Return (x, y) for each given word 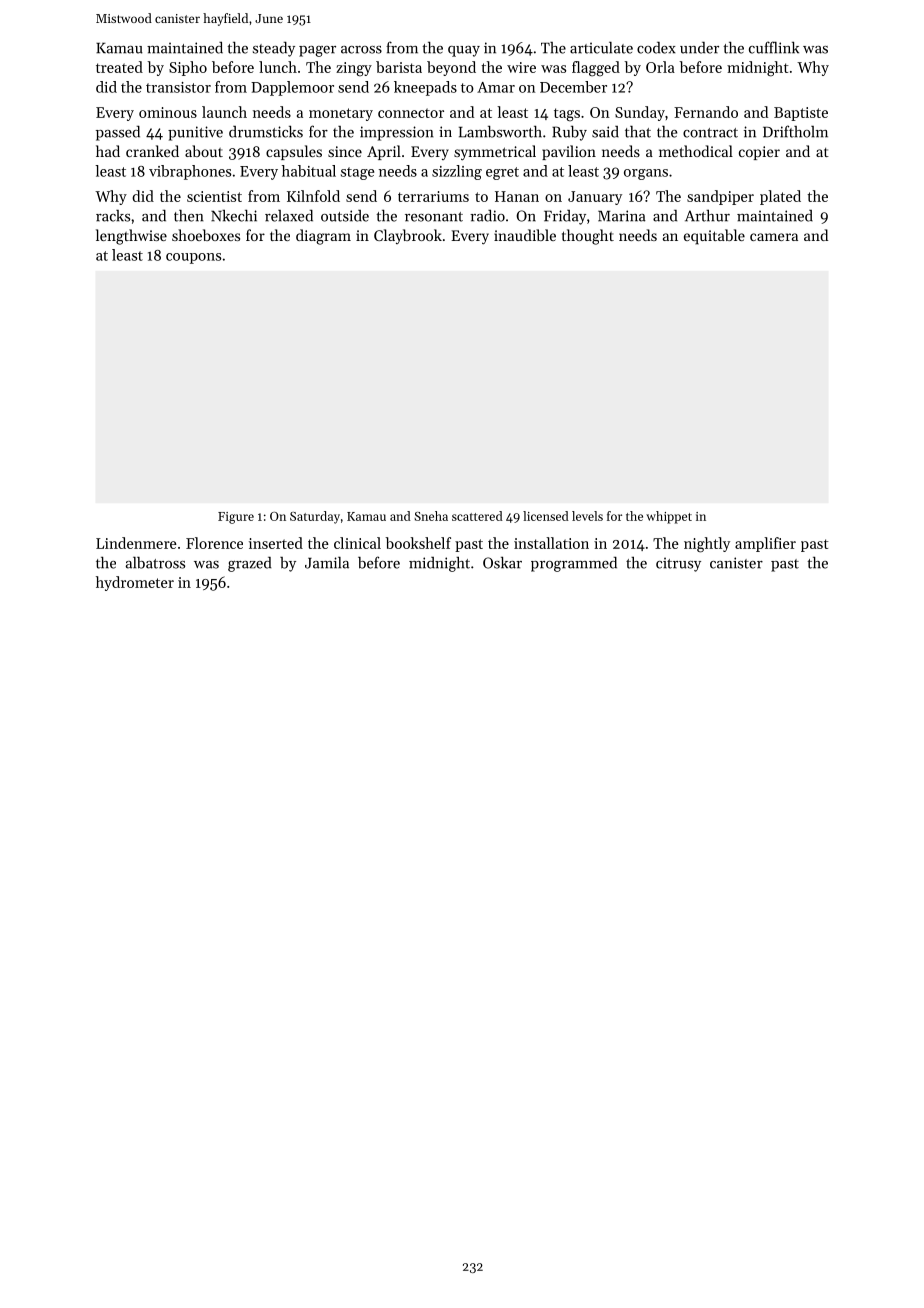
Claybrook (408, 236)
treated (119, 67)
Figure (236, 518)
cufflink (774, 47)
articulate (601, 47)
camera (774, 237)
